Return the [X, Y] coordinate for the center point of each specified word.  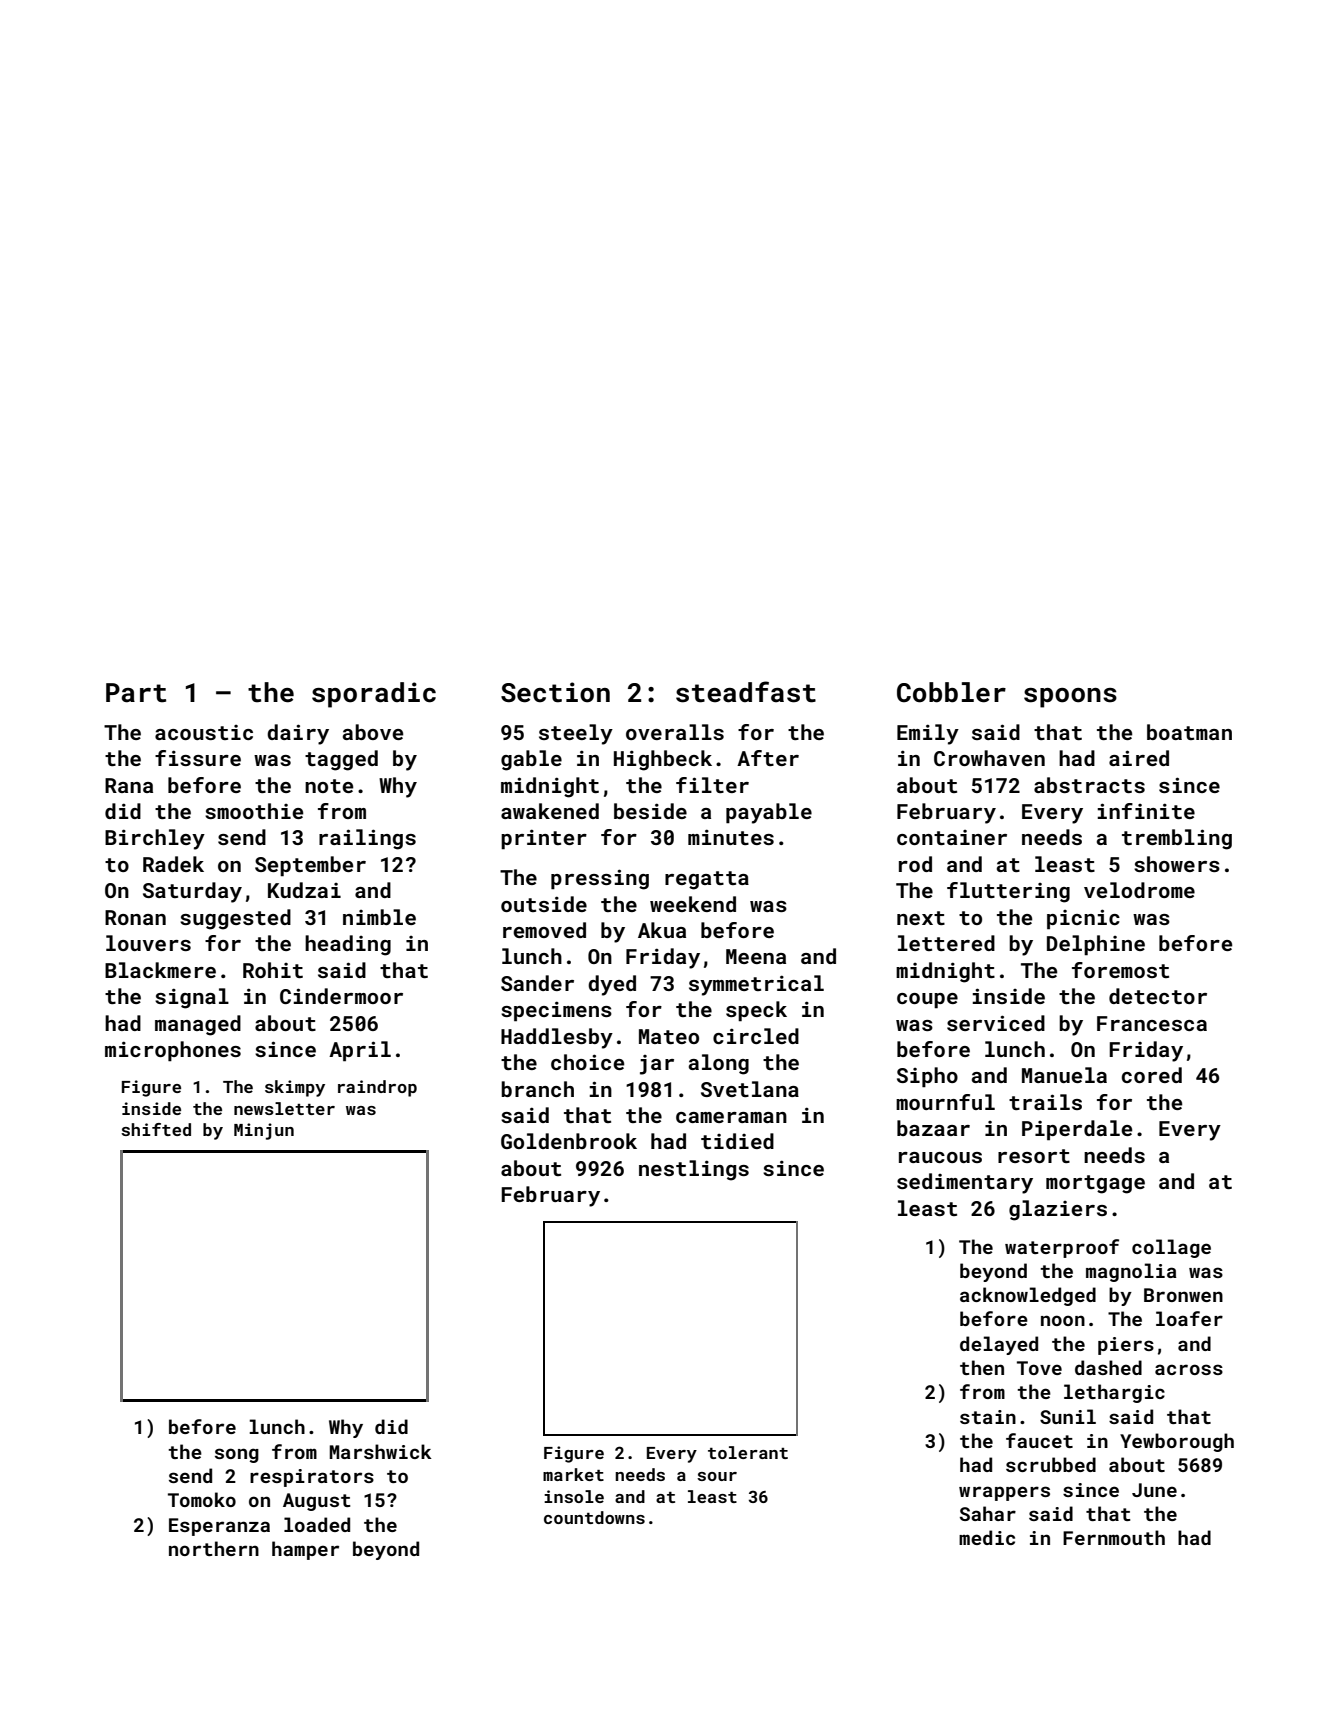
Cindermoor [341, 996]
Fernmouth [1114, 1537]
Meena [756, 956]
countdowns [594, 1517]
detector [1158, 996]
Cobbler [951, 692]
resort [1034, 1156]
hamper [305, 1550]
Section [555, 692]
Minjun [264, 1131]
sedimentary [965, 1183]
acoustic [204, 732]
